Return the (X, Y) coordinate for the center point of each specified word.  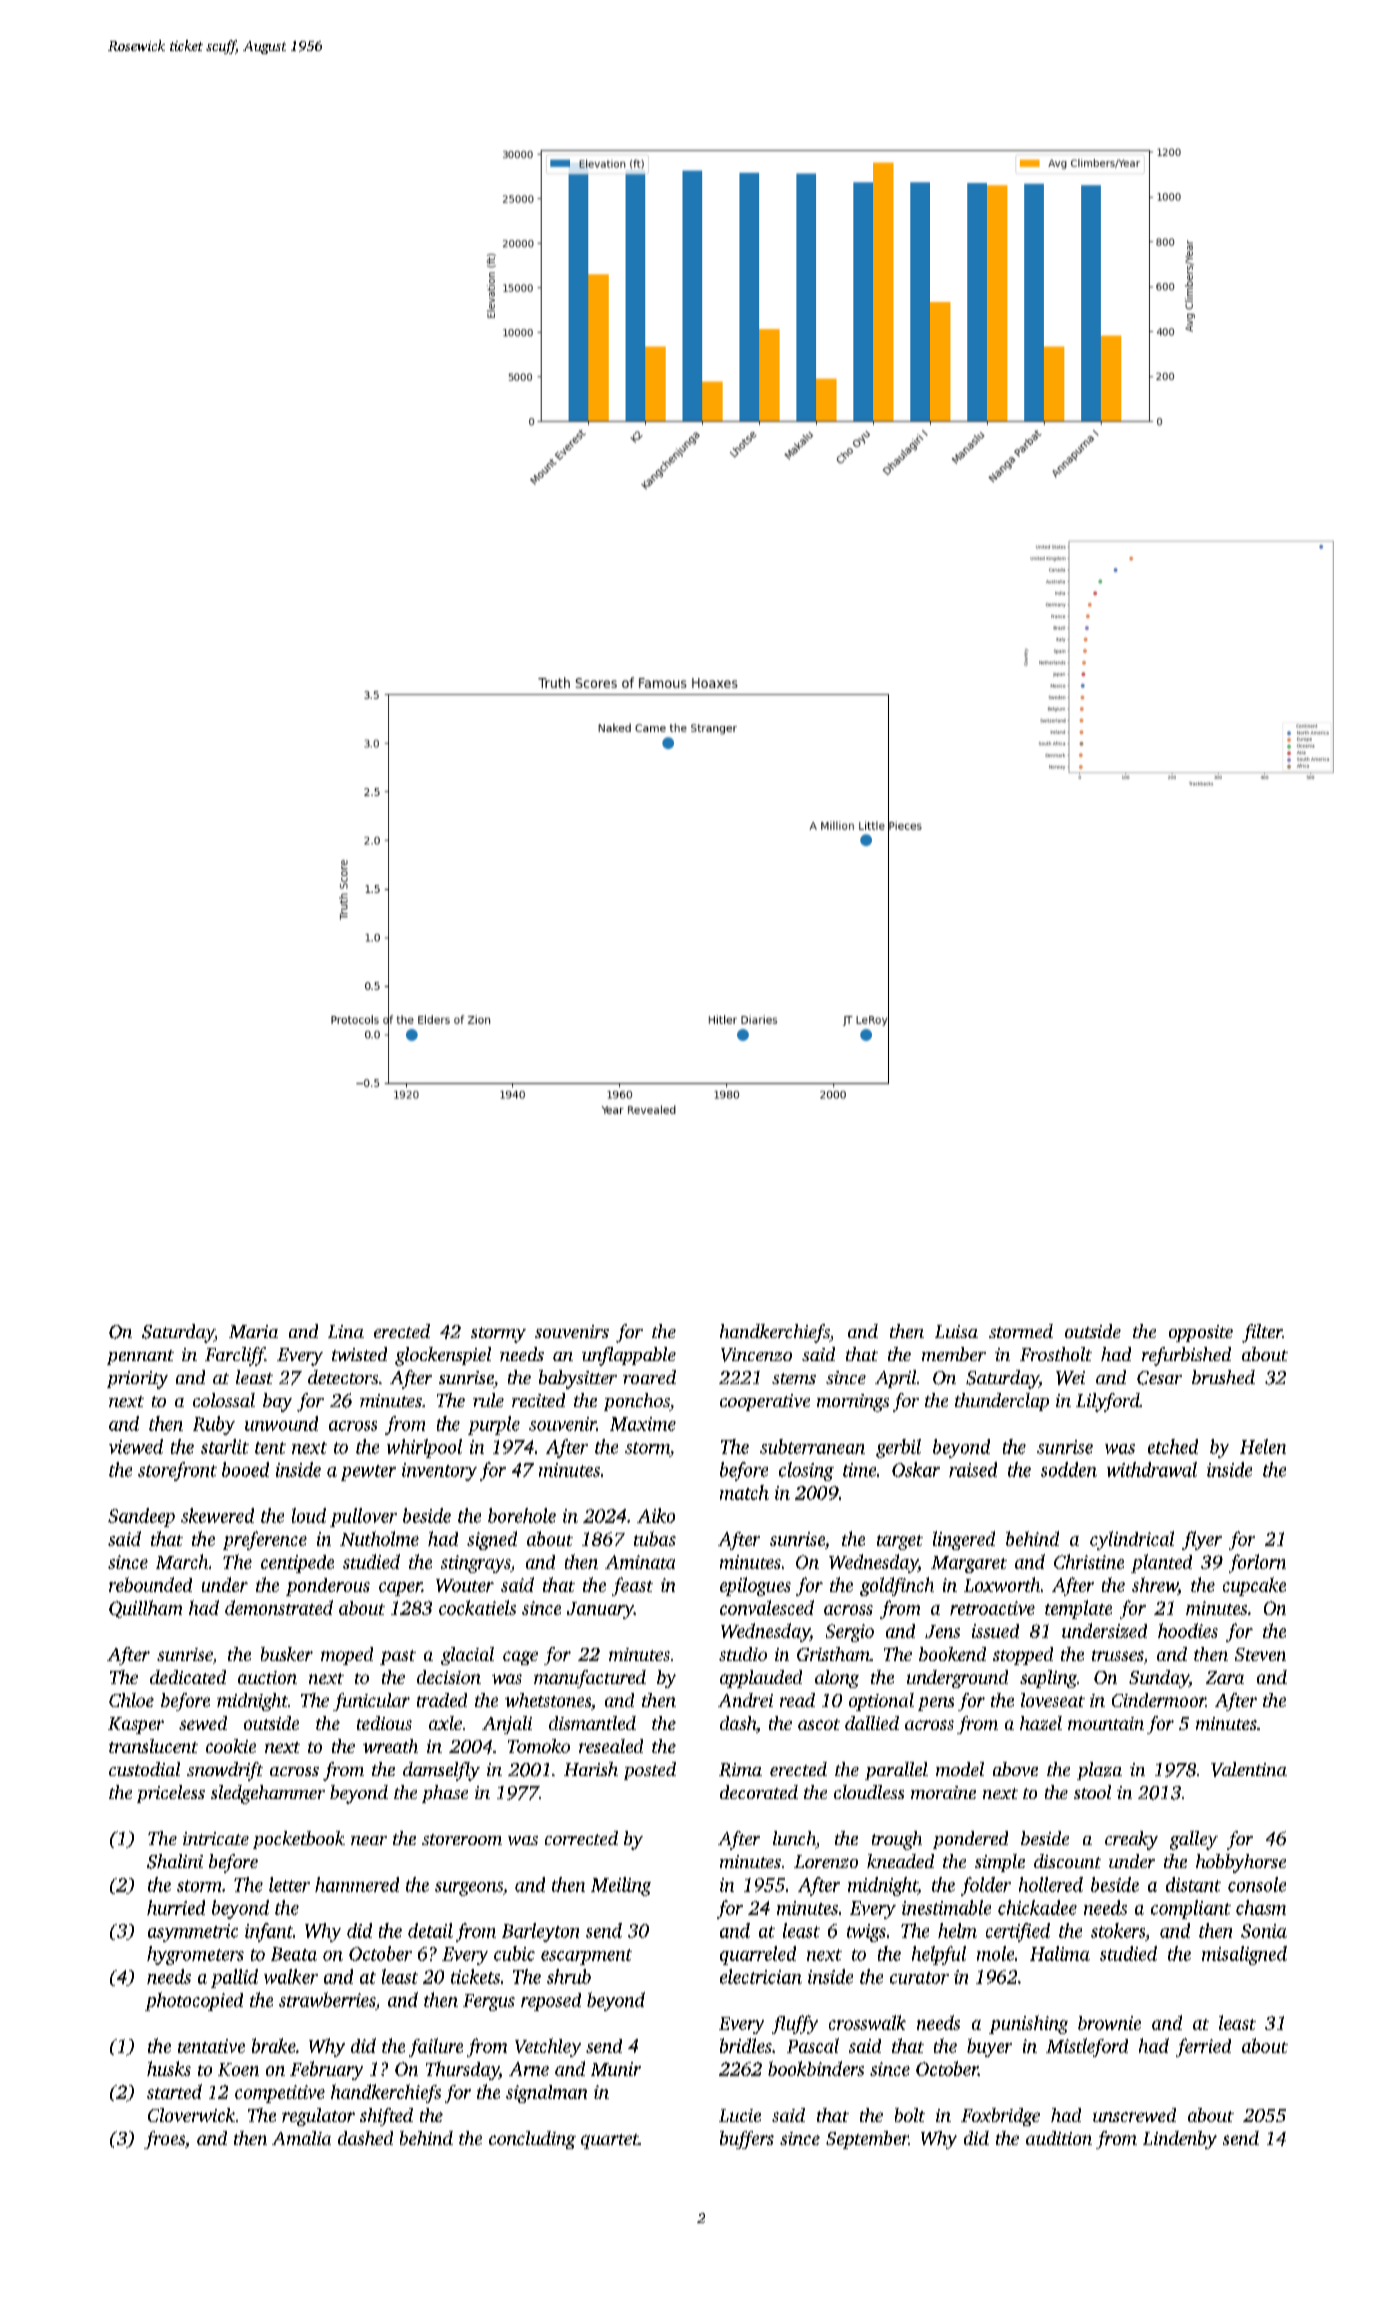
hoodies (1188, 1630)
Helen (1263, 1446)
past (398, 1657)
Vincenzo (756, 1355)
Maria (253, 1331)
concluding (532, 2140)
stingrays (476, 1564)
